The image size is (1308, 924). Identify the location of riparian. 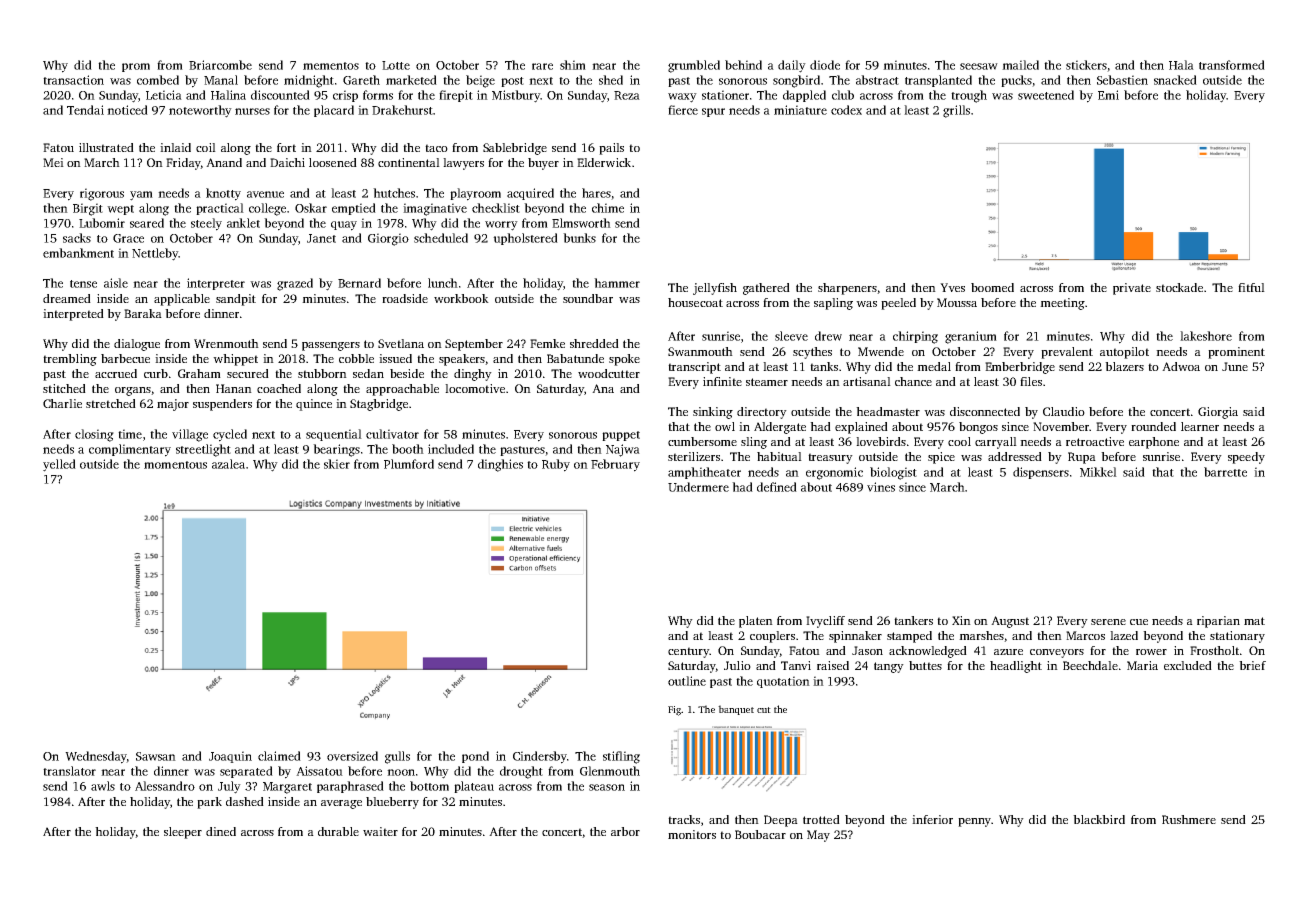
(1218, 622).
